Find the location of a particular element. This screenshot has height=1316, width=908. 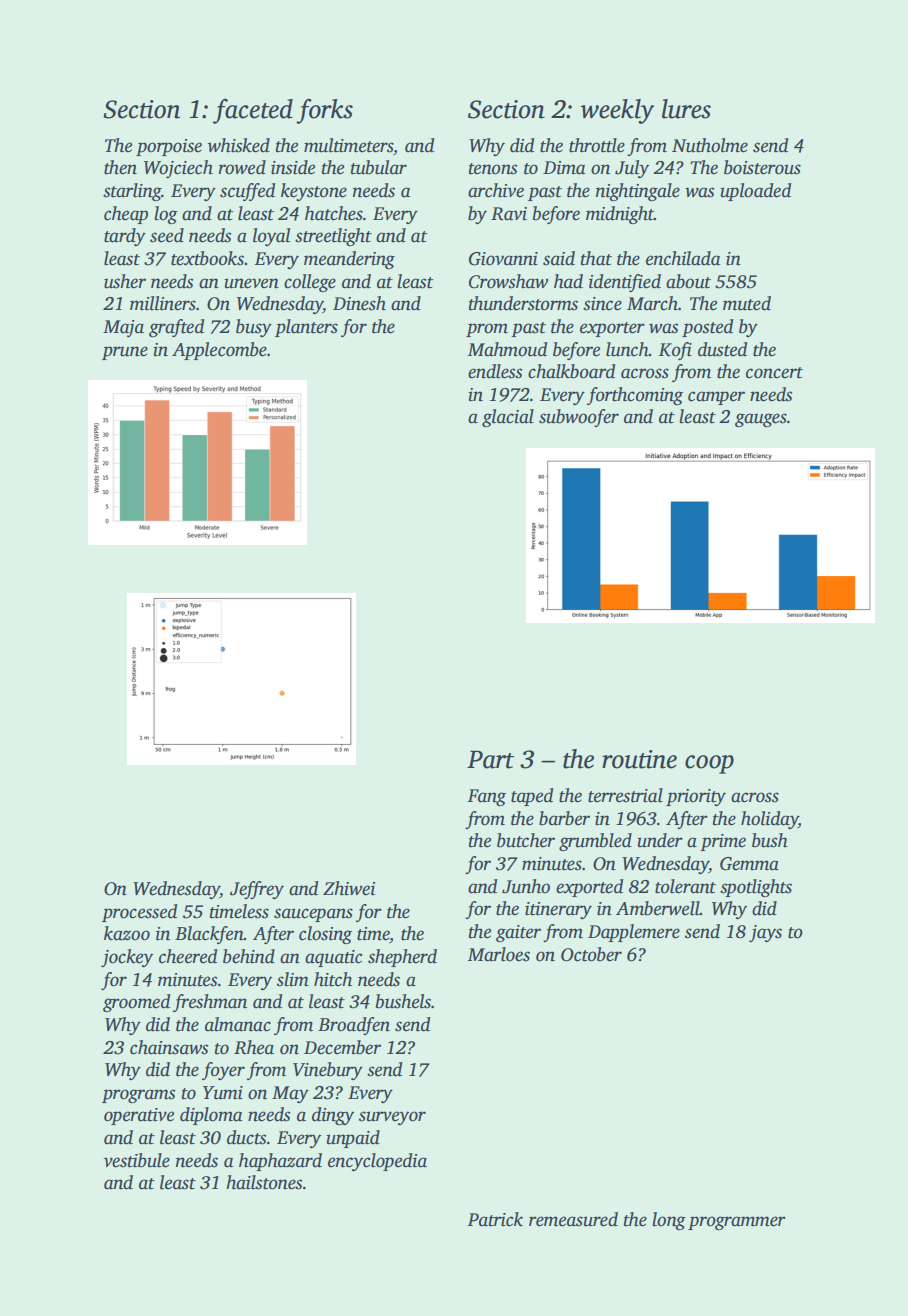

operative is located at coordinates (139, 1116).
